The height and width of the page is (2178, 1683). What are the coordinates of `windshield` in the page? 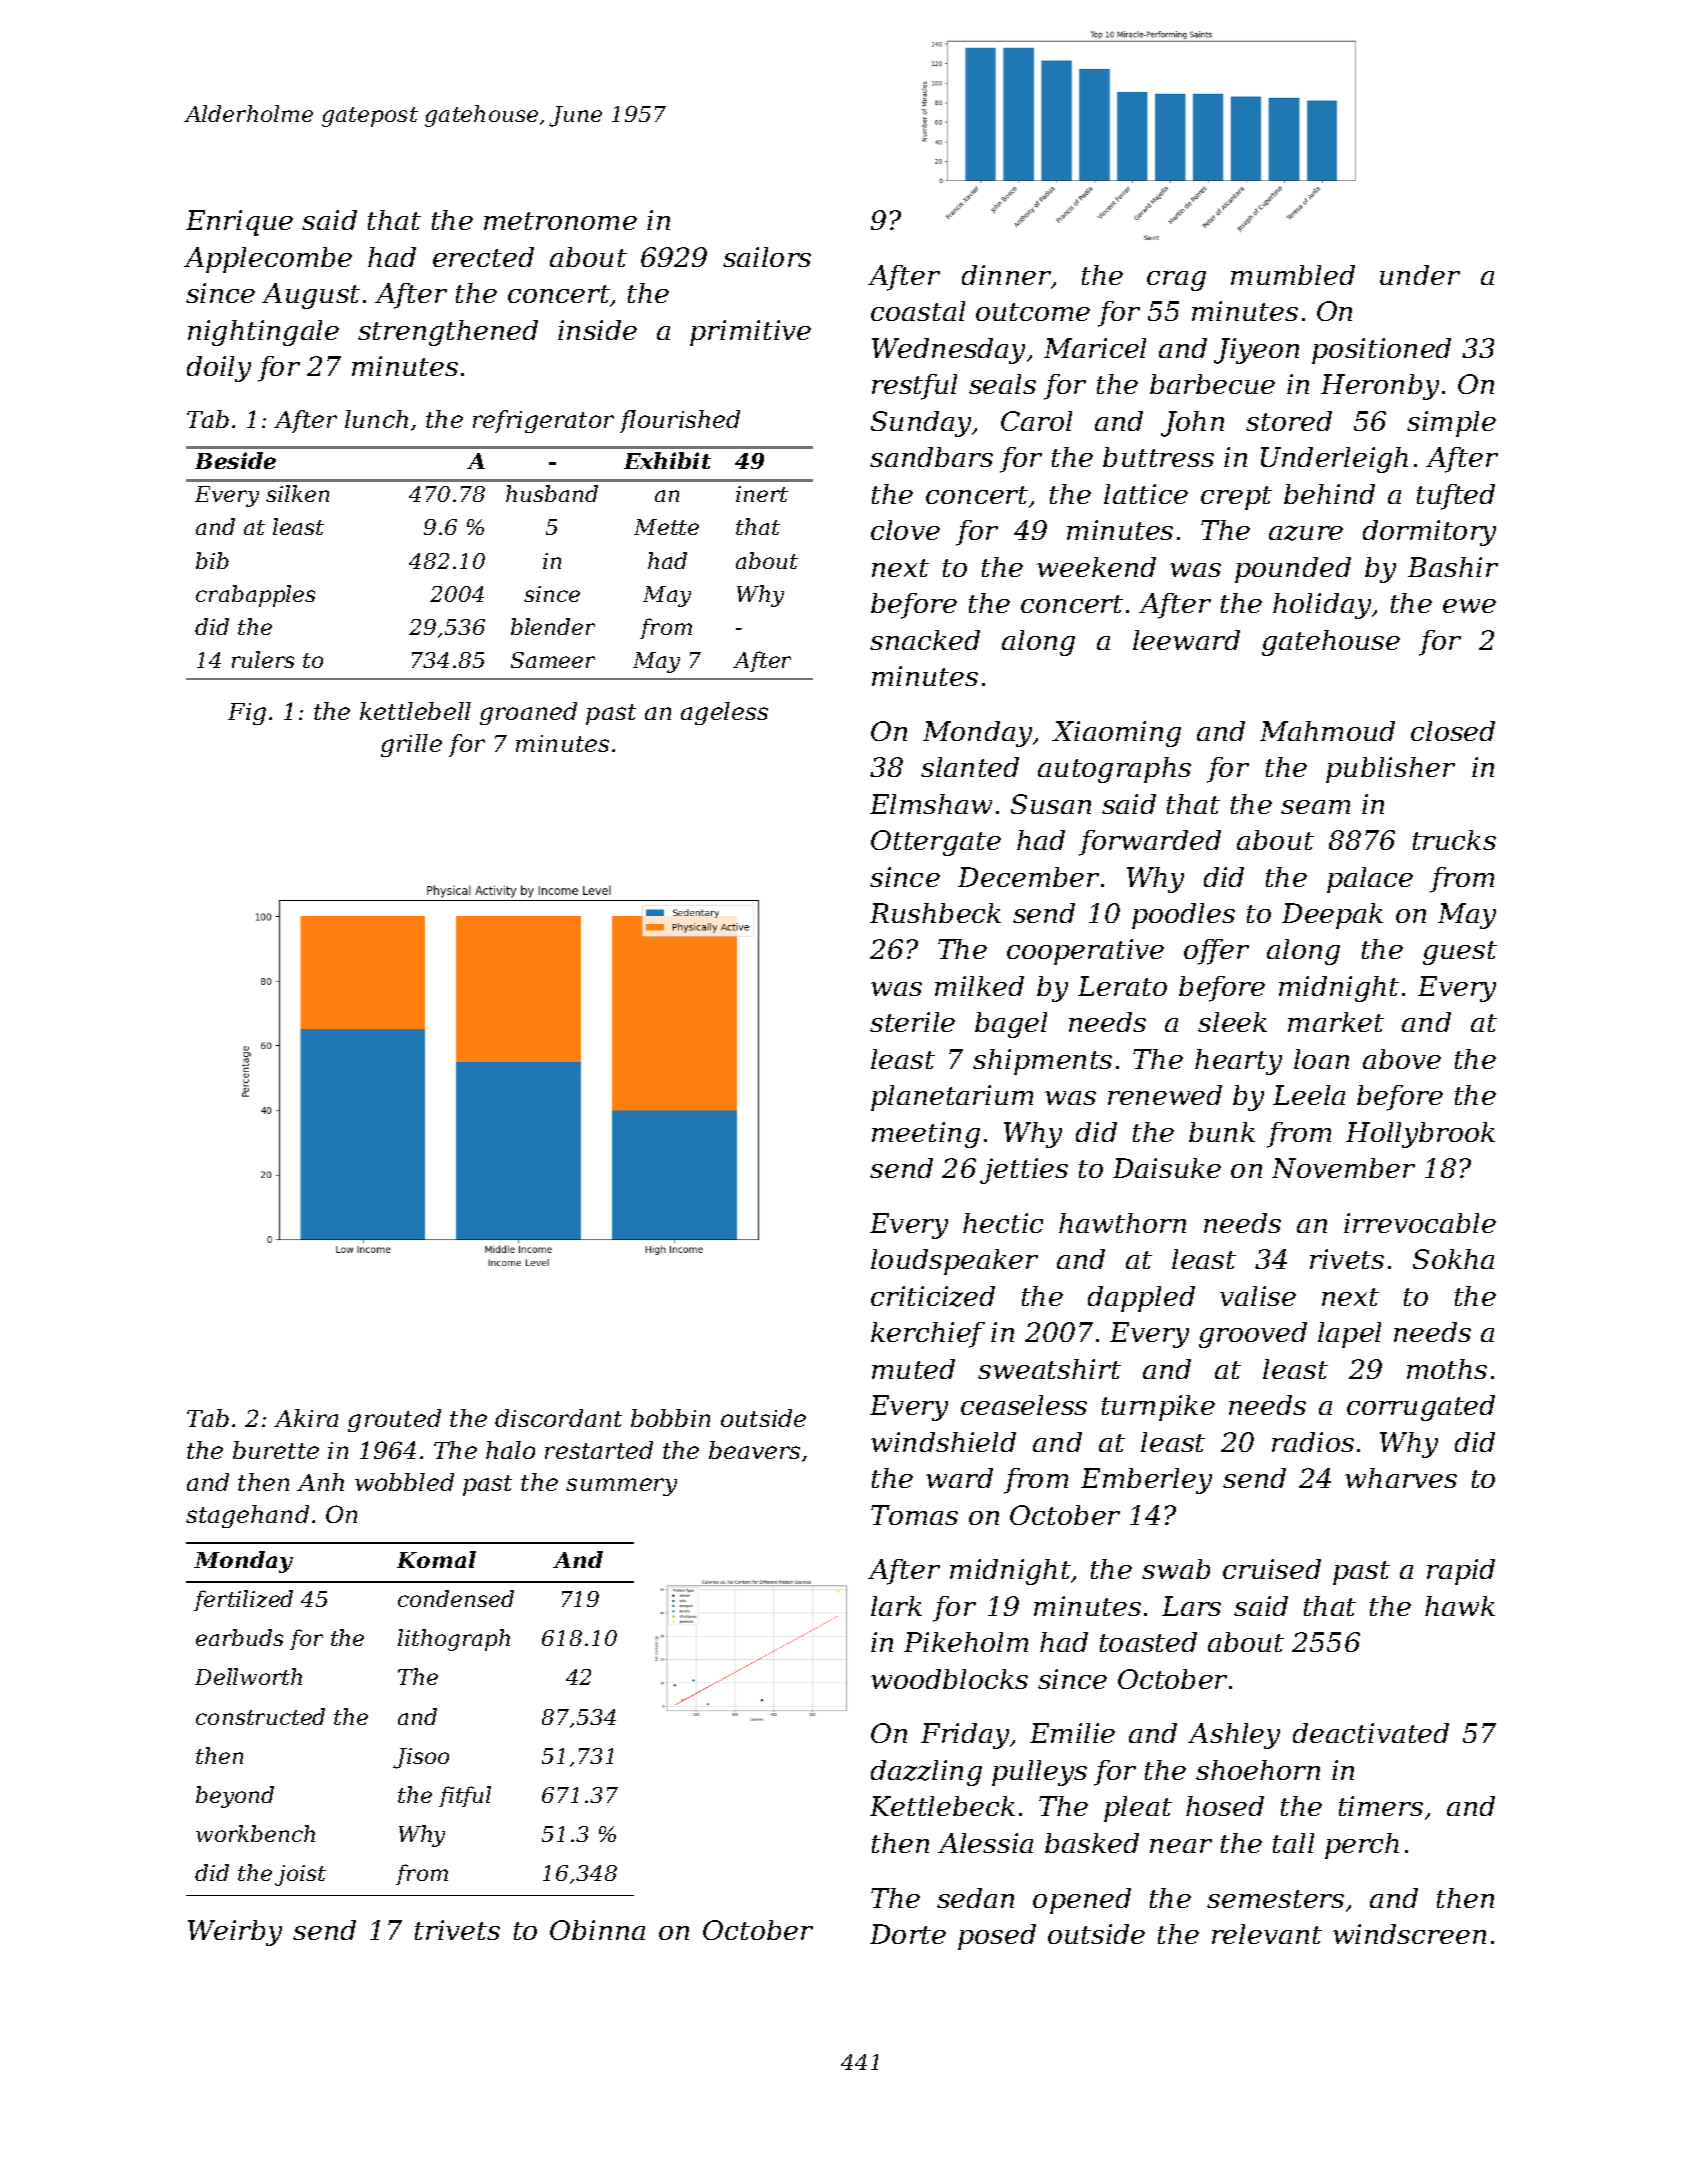 It's located at (943, 1442).
